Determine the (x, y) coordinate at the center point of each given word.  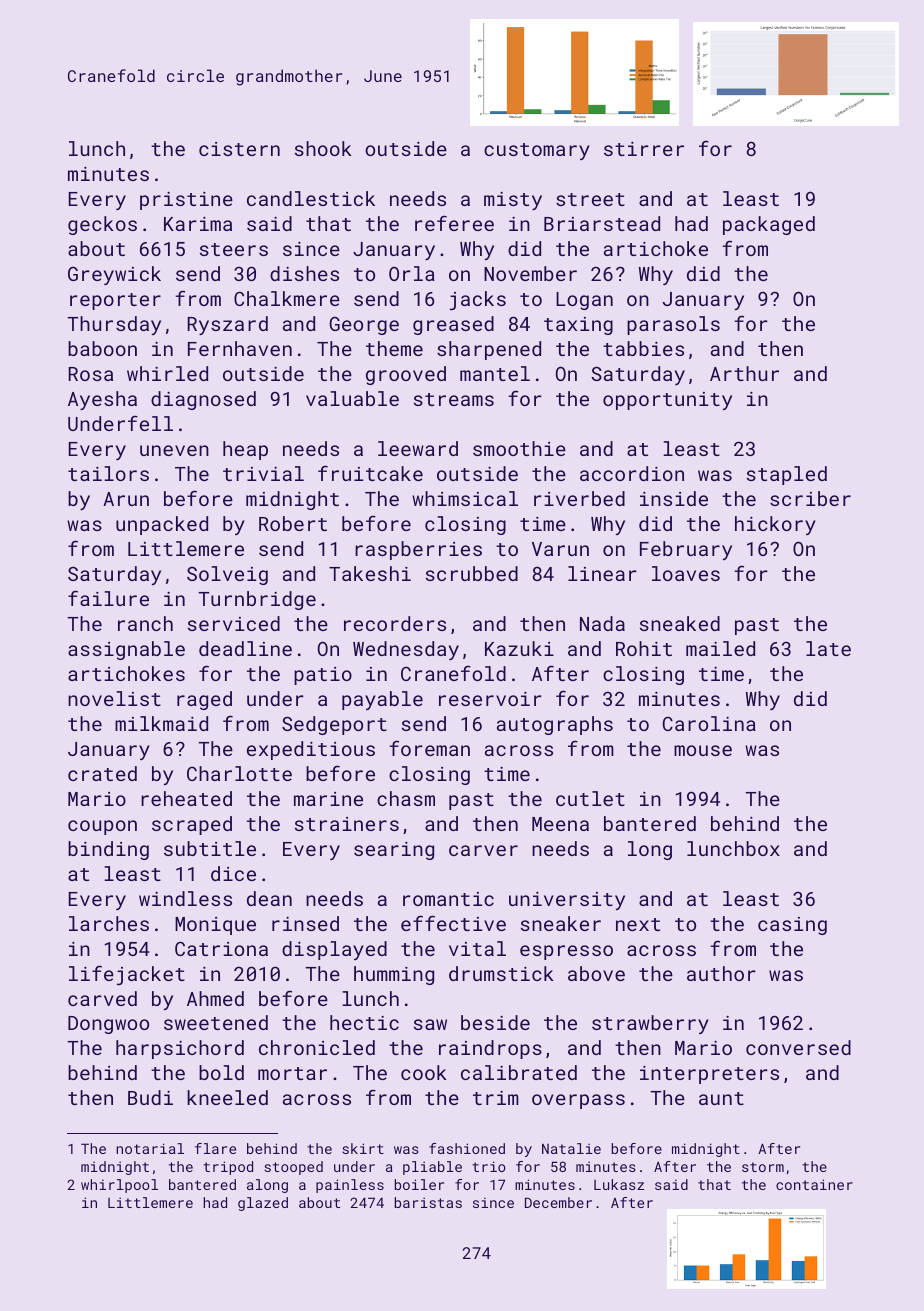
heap (245, 450)
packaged (769, 225)
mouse (703, 750)
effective (453, 923)
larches (109, 923)
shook (323, 148)
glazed (263, 1204)
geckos (102, 225)
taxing (578, 326)
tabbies (643, 348)
